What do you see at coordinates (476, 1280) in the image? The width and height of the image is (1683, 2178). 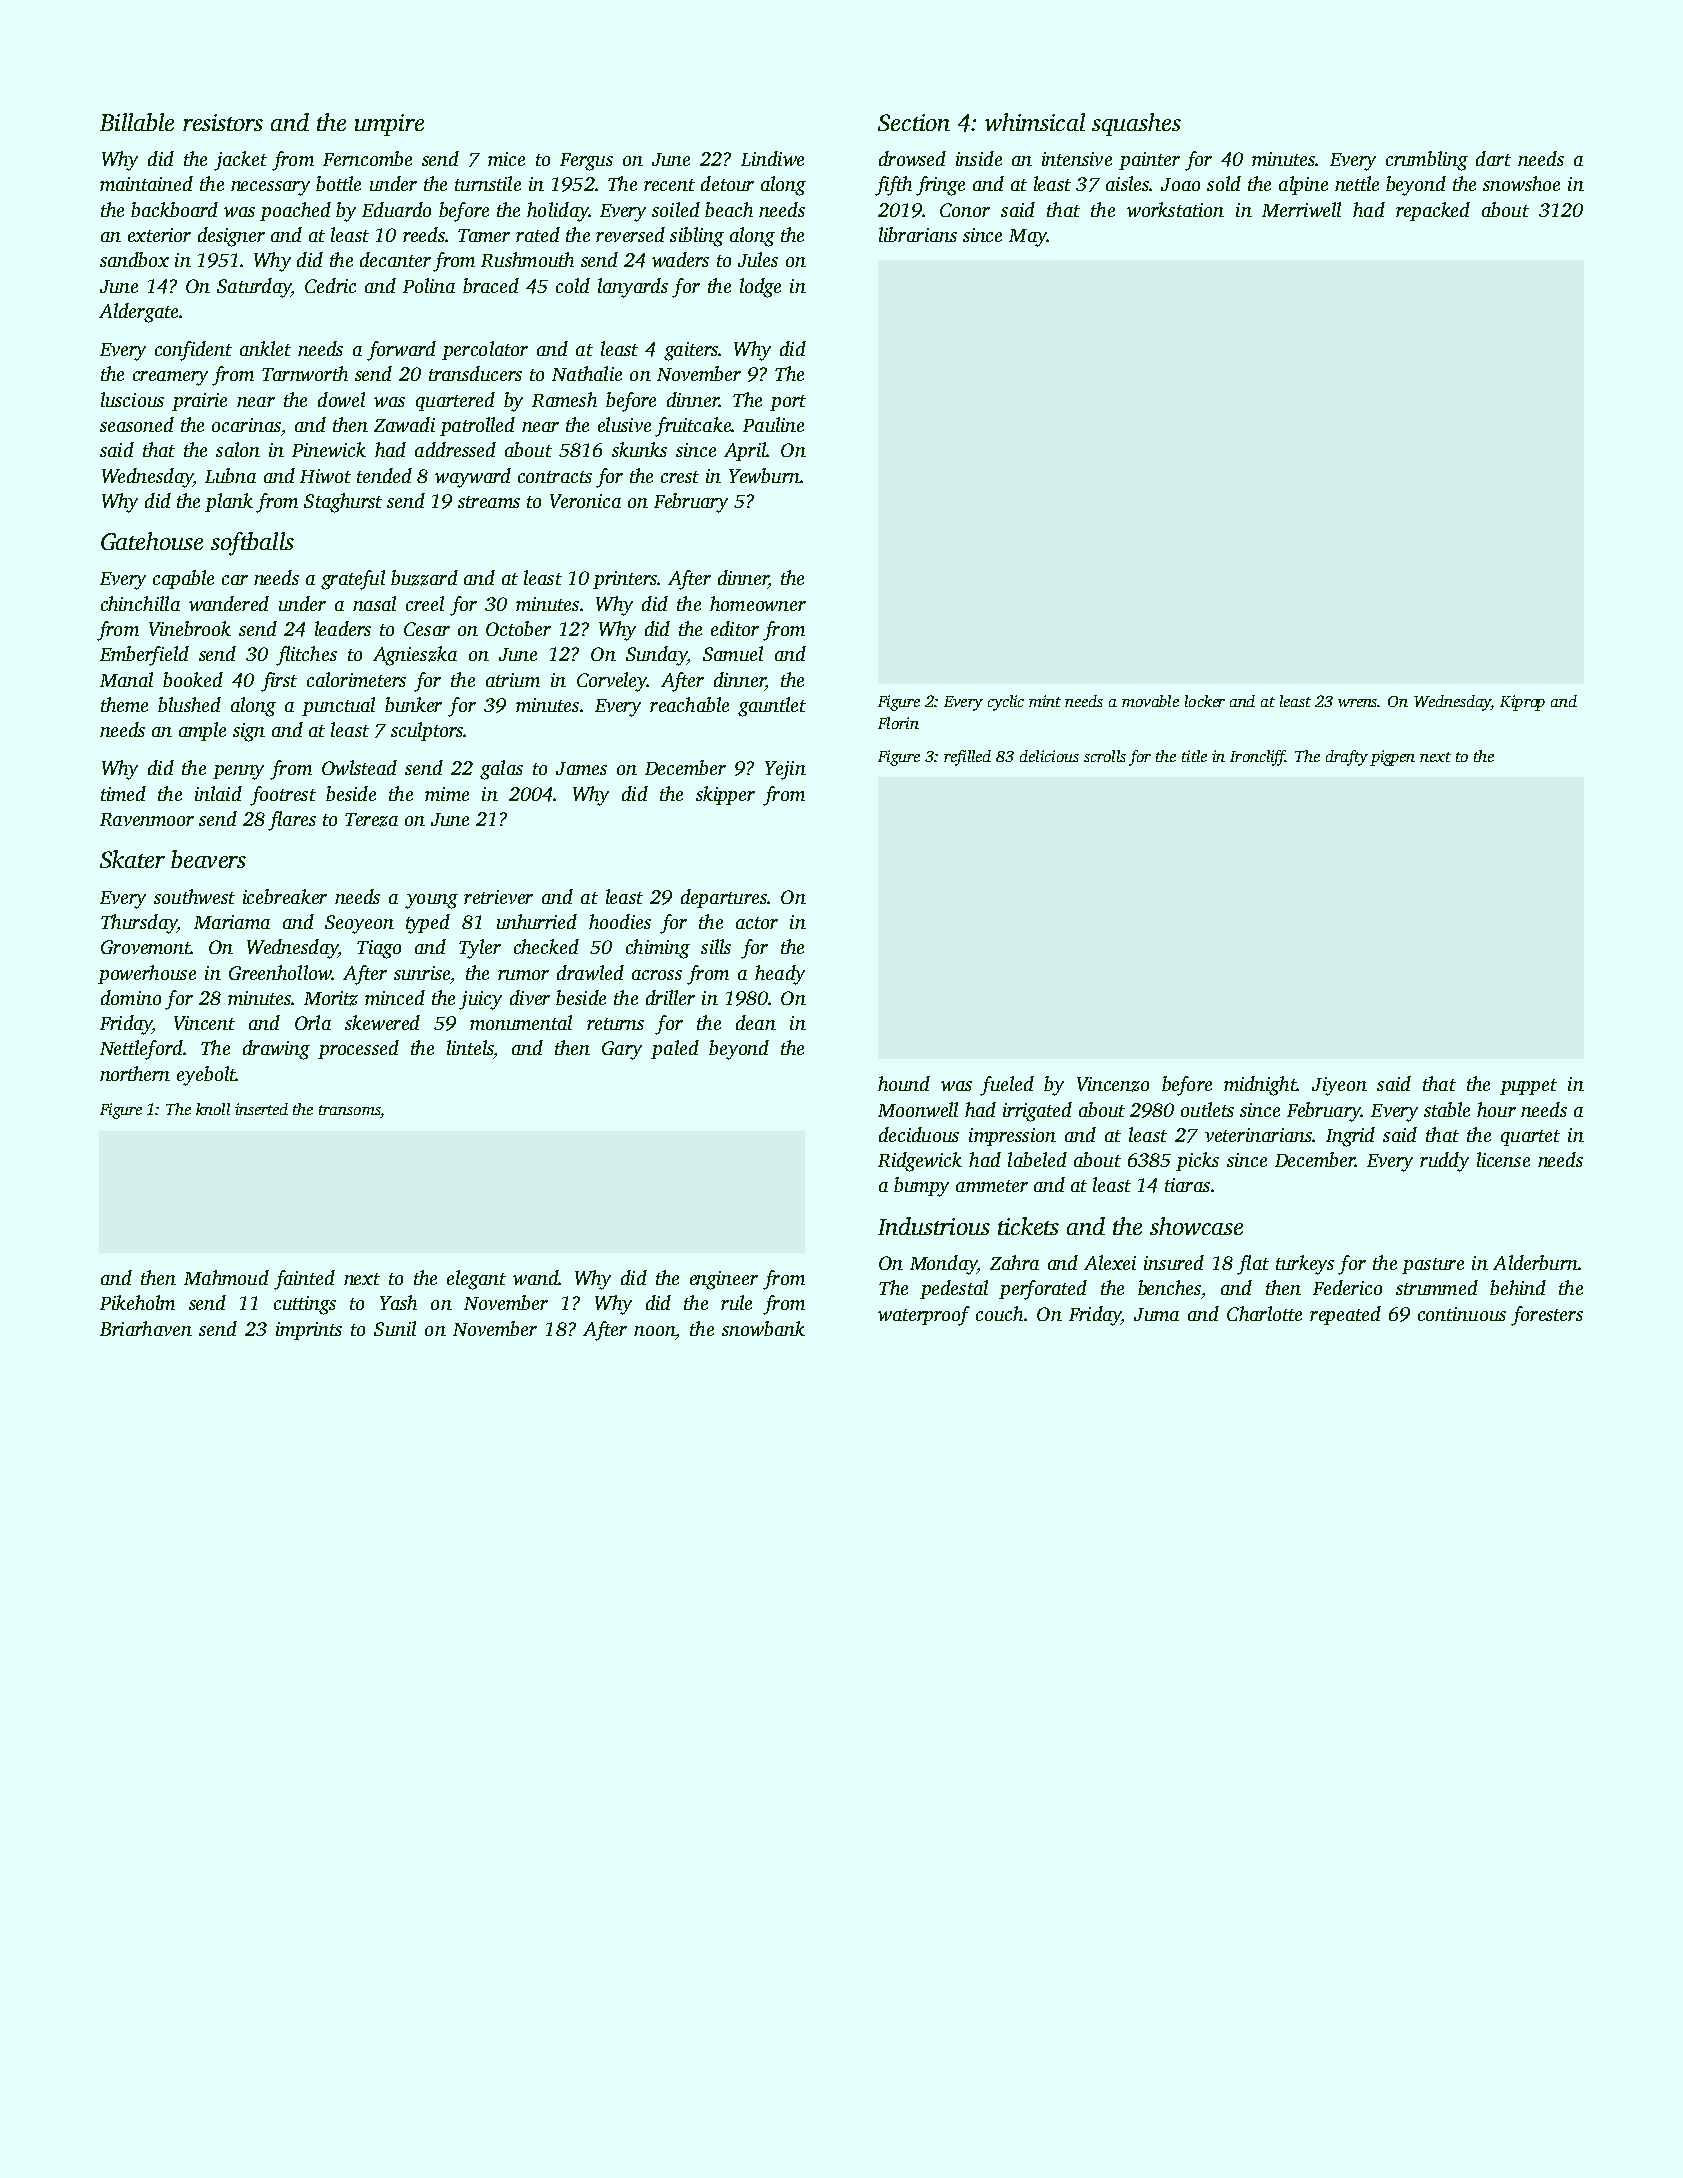 I see `elegant` at bounding box center [476, 1280].
